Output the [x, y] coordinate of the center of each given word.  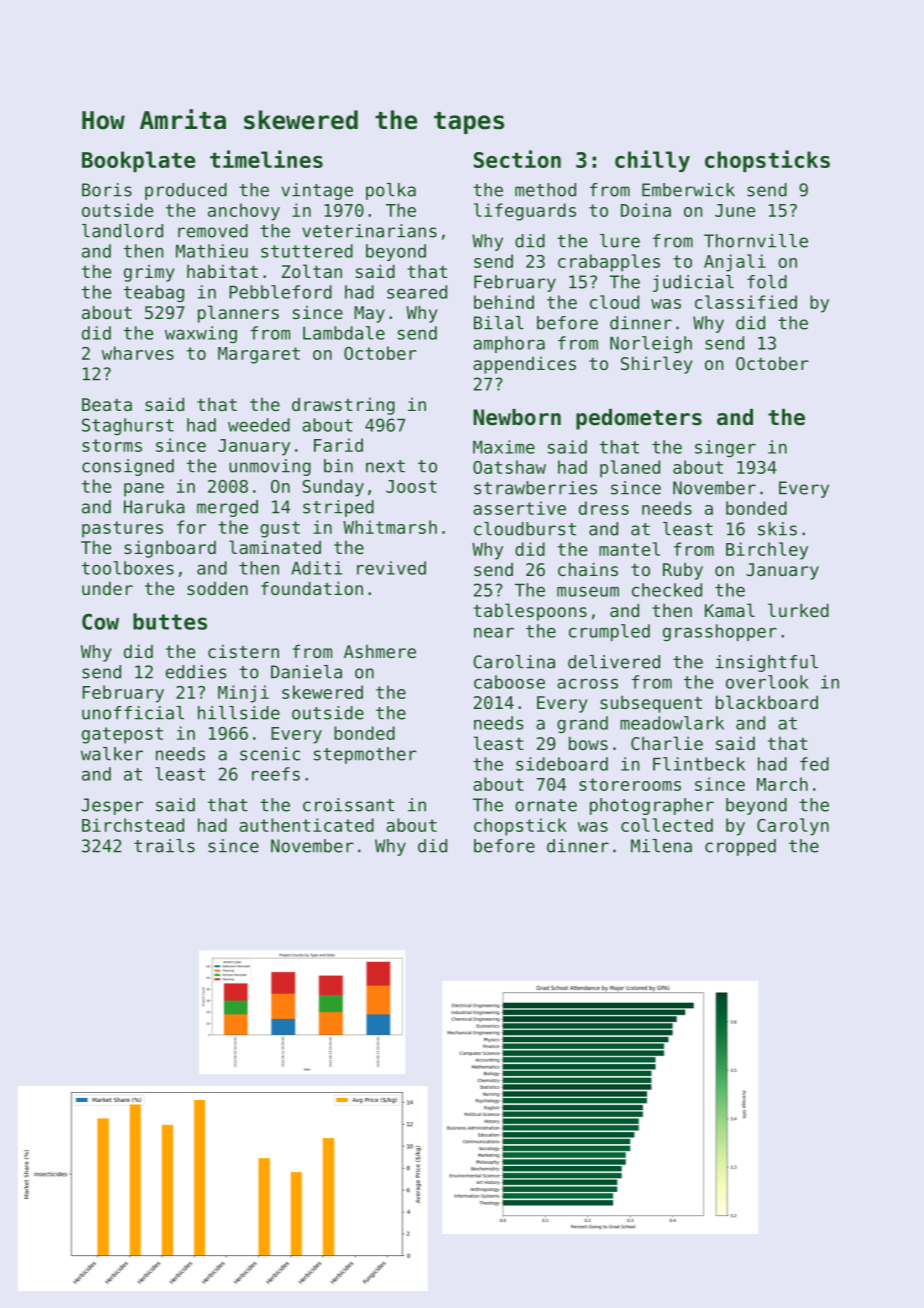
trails [164, 846]
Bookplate [138, 161]
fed [814, 764]
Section [517, 159]
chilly [652, 161]
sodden [217, 588]
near [494, 632]
